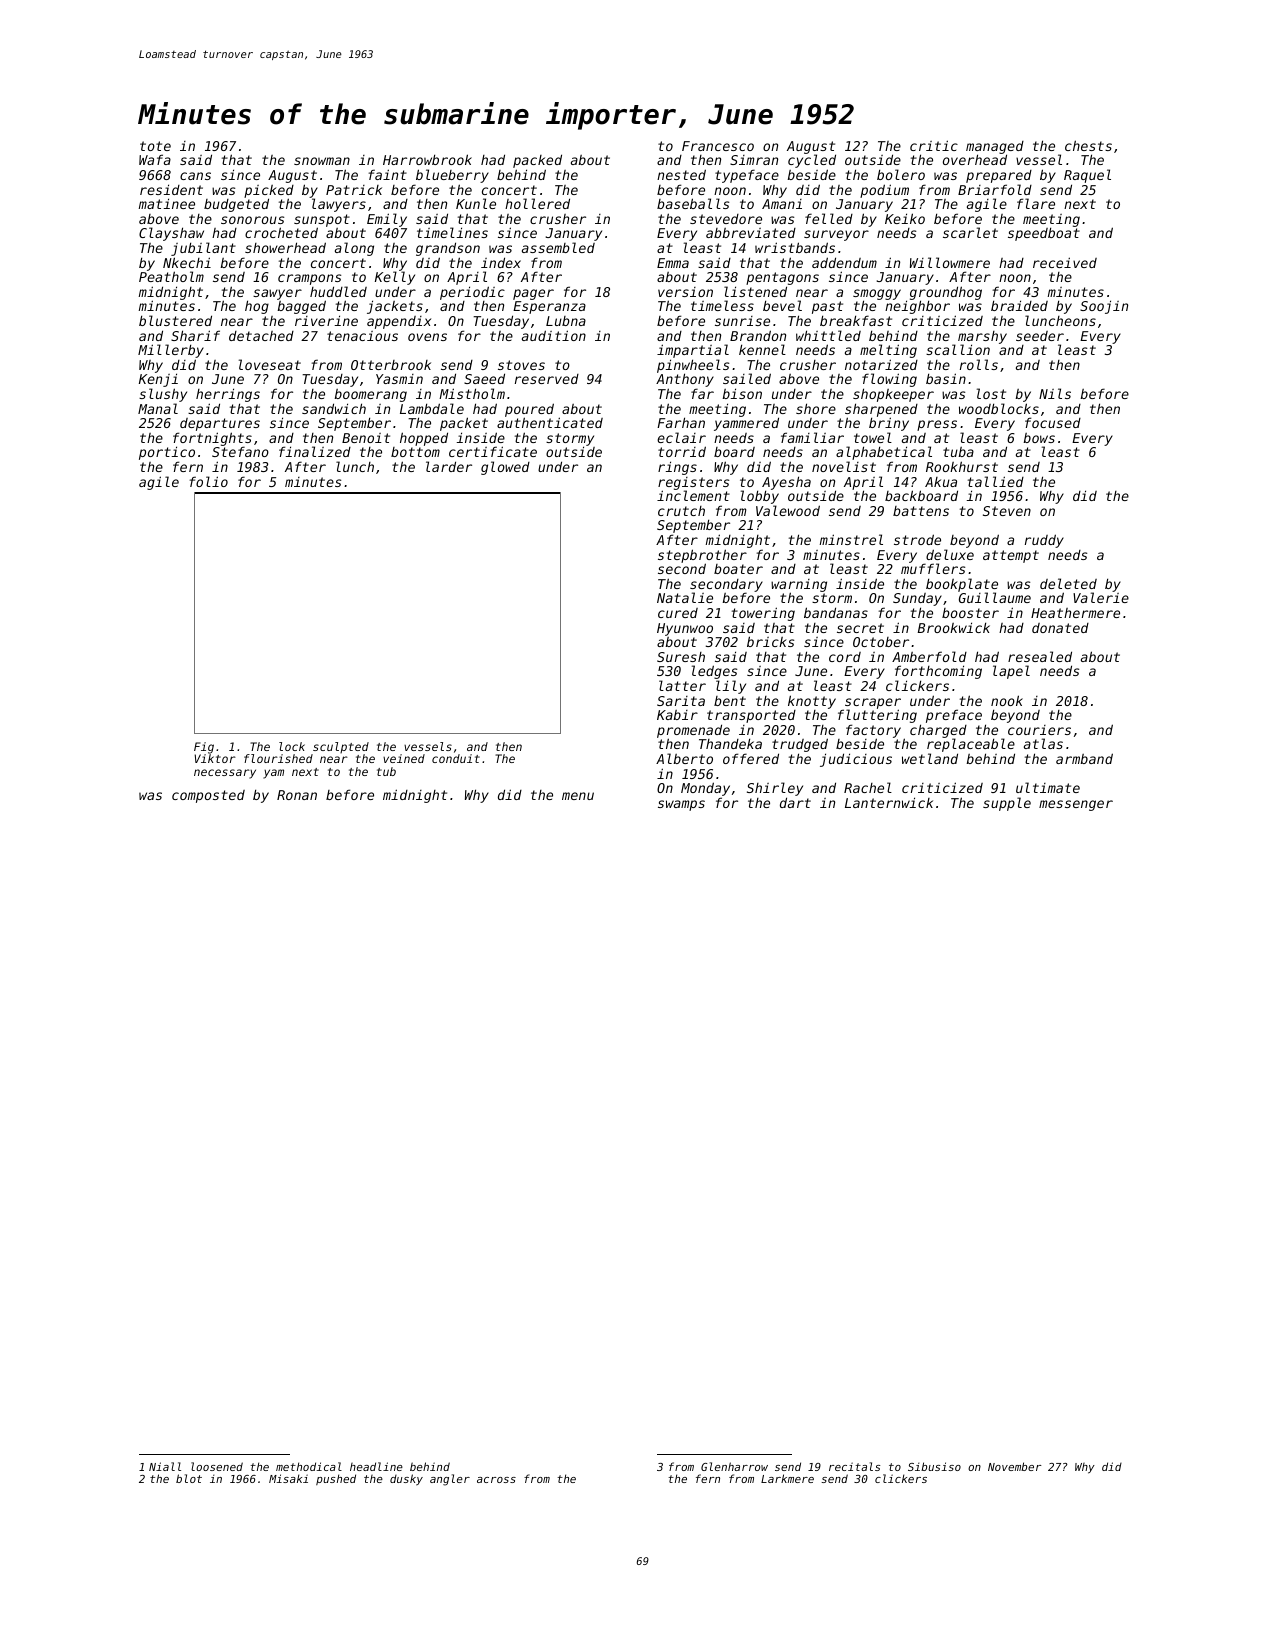  I want to click on managed, so click(995, 148).
